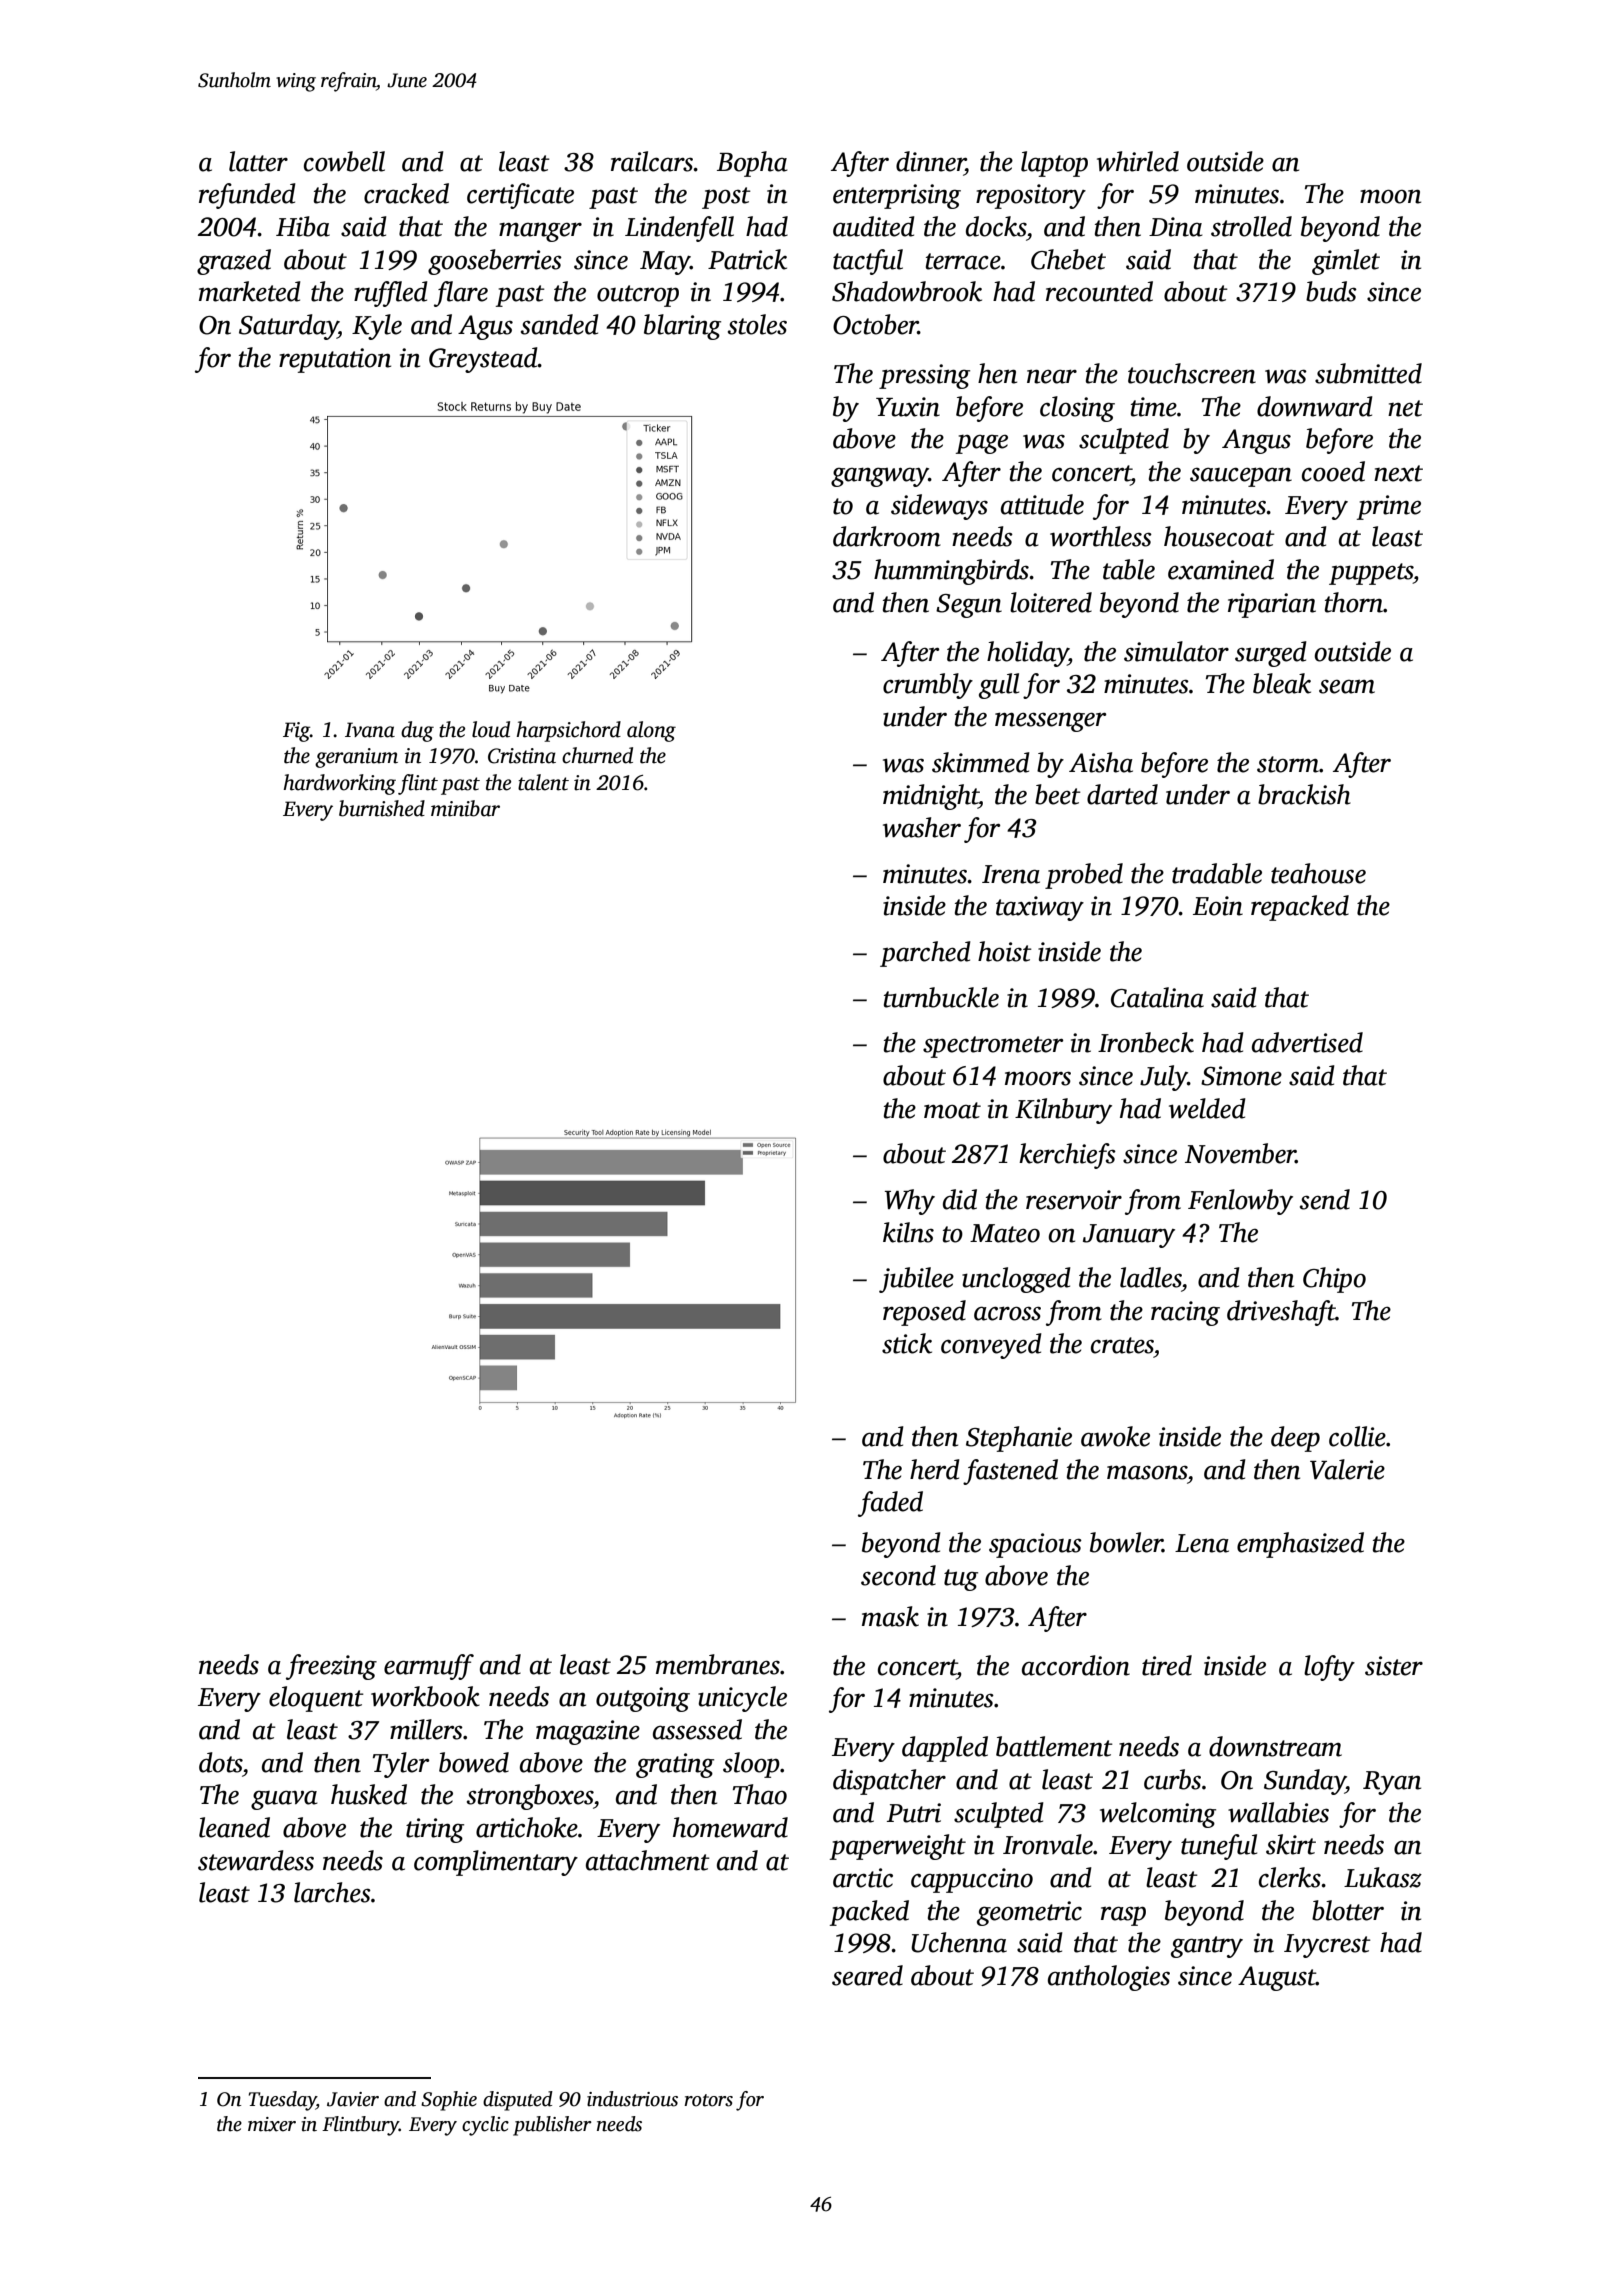 The width and height of the image is (1620, 2292). What do you see at coordinates (429, 1667) in the image?
I see `earmuff` at bounding box center [429, 1667].
